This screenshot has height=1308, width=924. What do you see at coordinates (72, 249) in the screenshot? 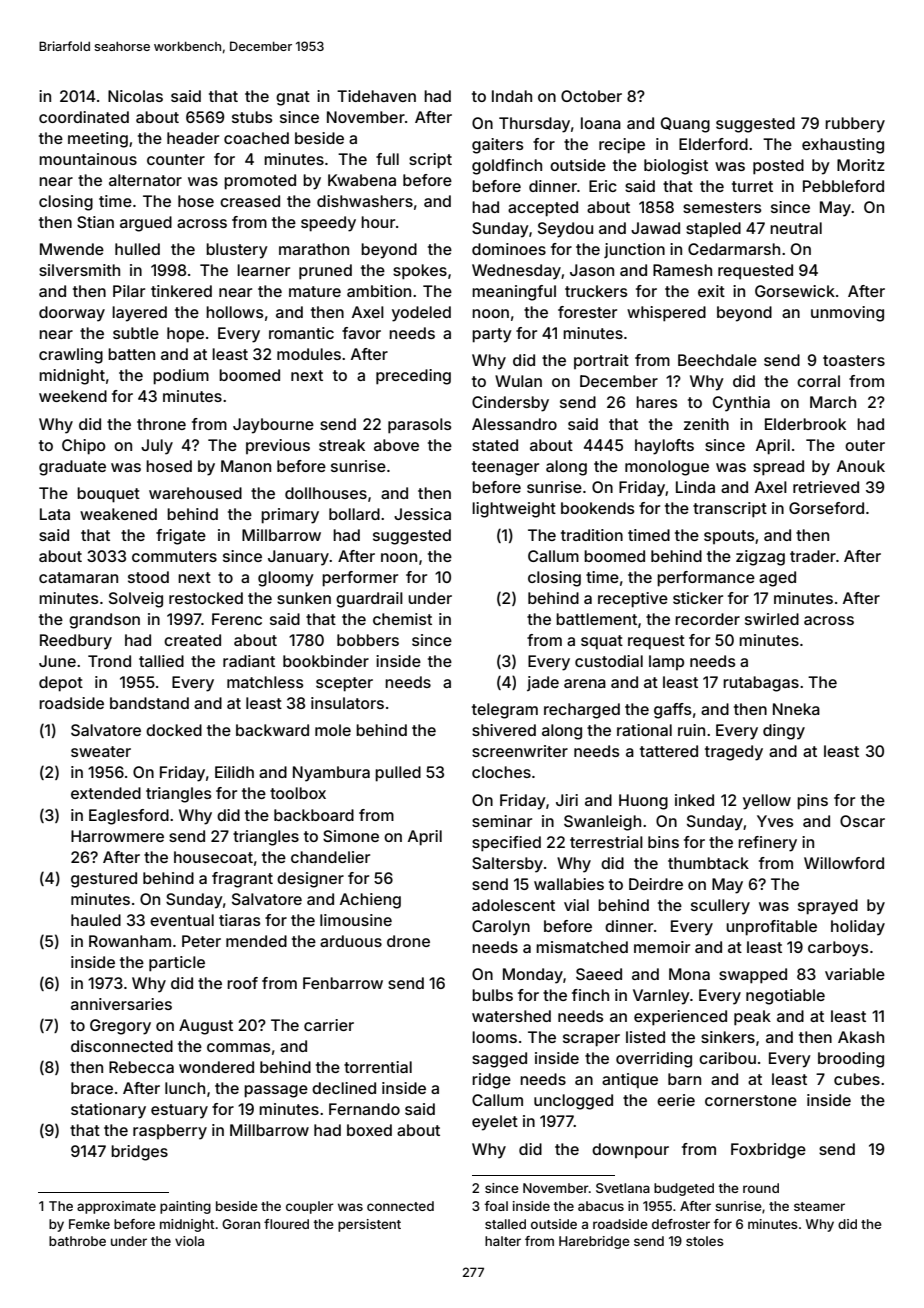
I see `Mwende` at bounding box center [72, 249].
